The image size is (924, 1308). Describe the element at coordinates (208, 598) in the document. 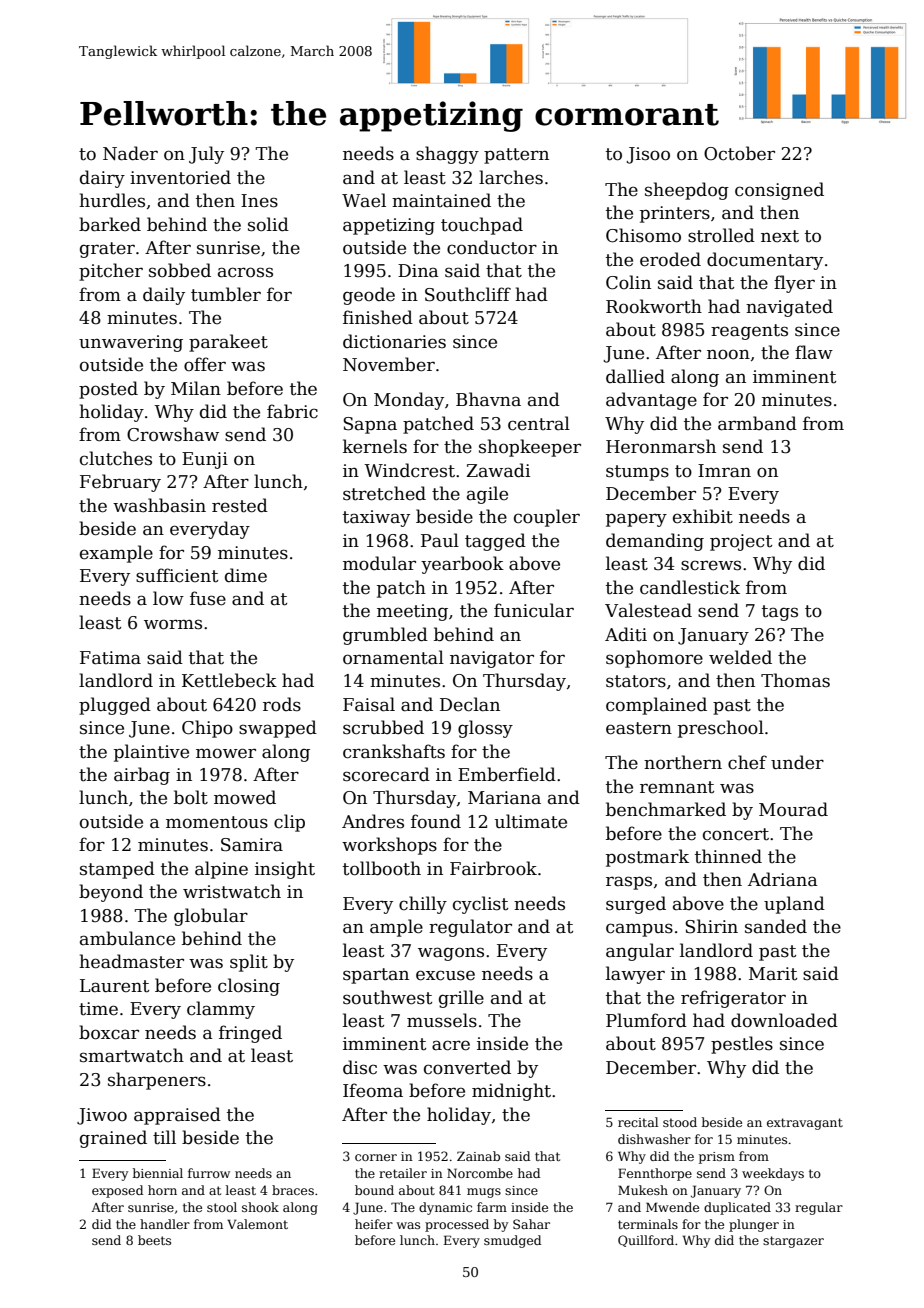

I see `fuse` at that location.
